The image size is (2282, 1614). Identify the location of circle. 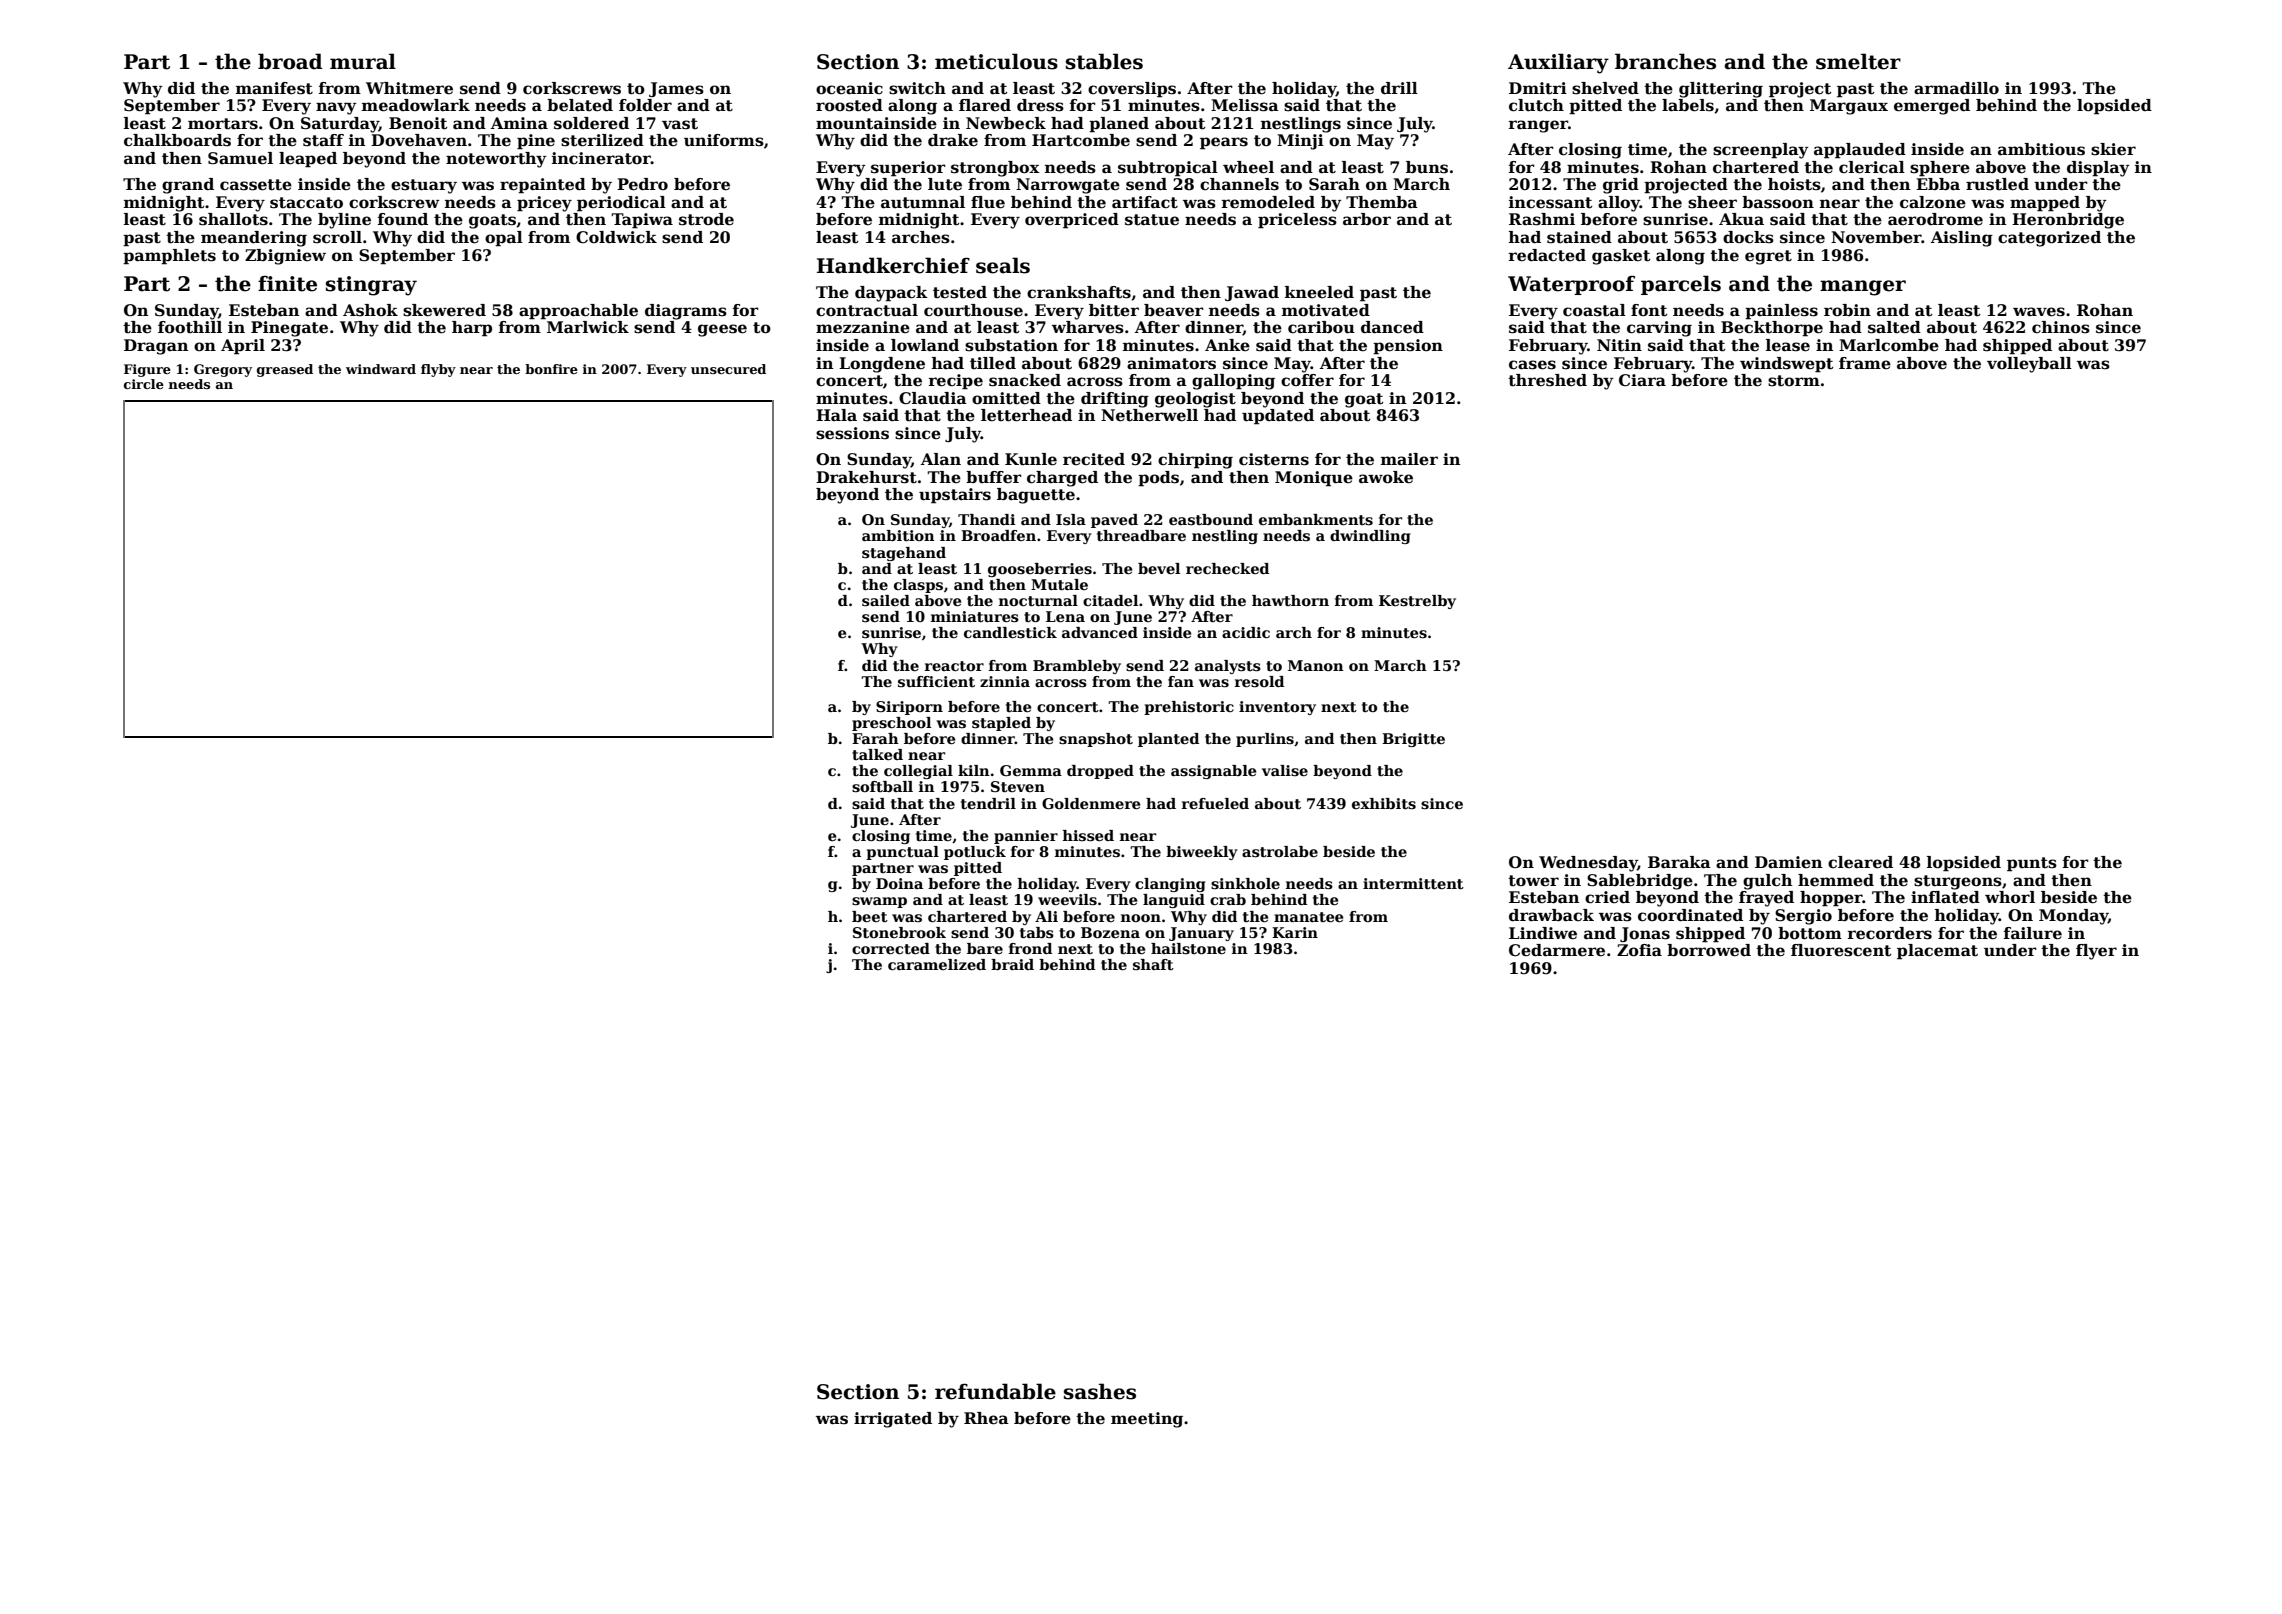
(144, 384).
